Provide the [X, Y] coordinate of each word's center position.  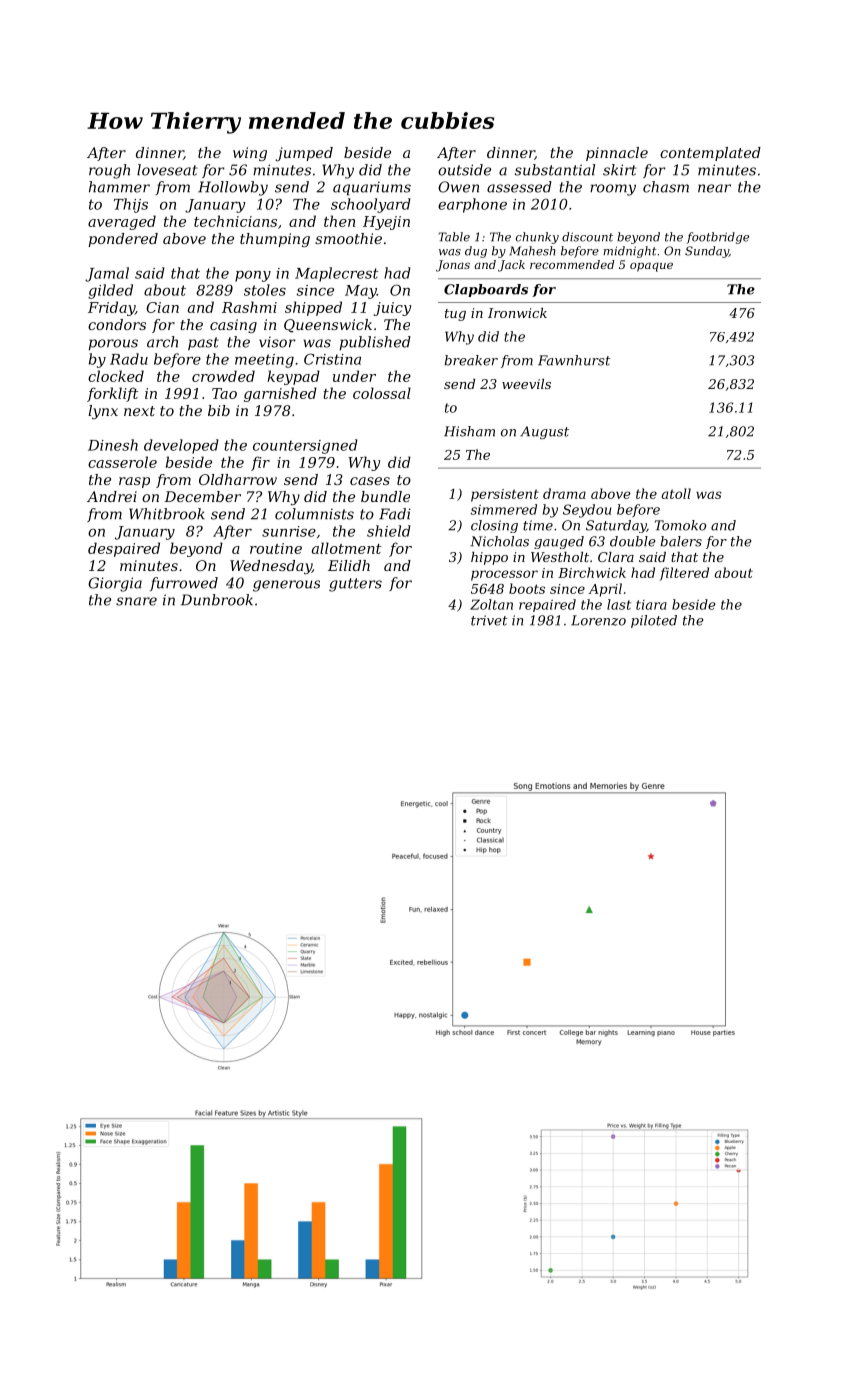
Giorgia [115, 584]
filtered [684, 574]
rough [109, 171]
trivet [489, 620]
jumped [304, 154]
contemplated [710, 154]
